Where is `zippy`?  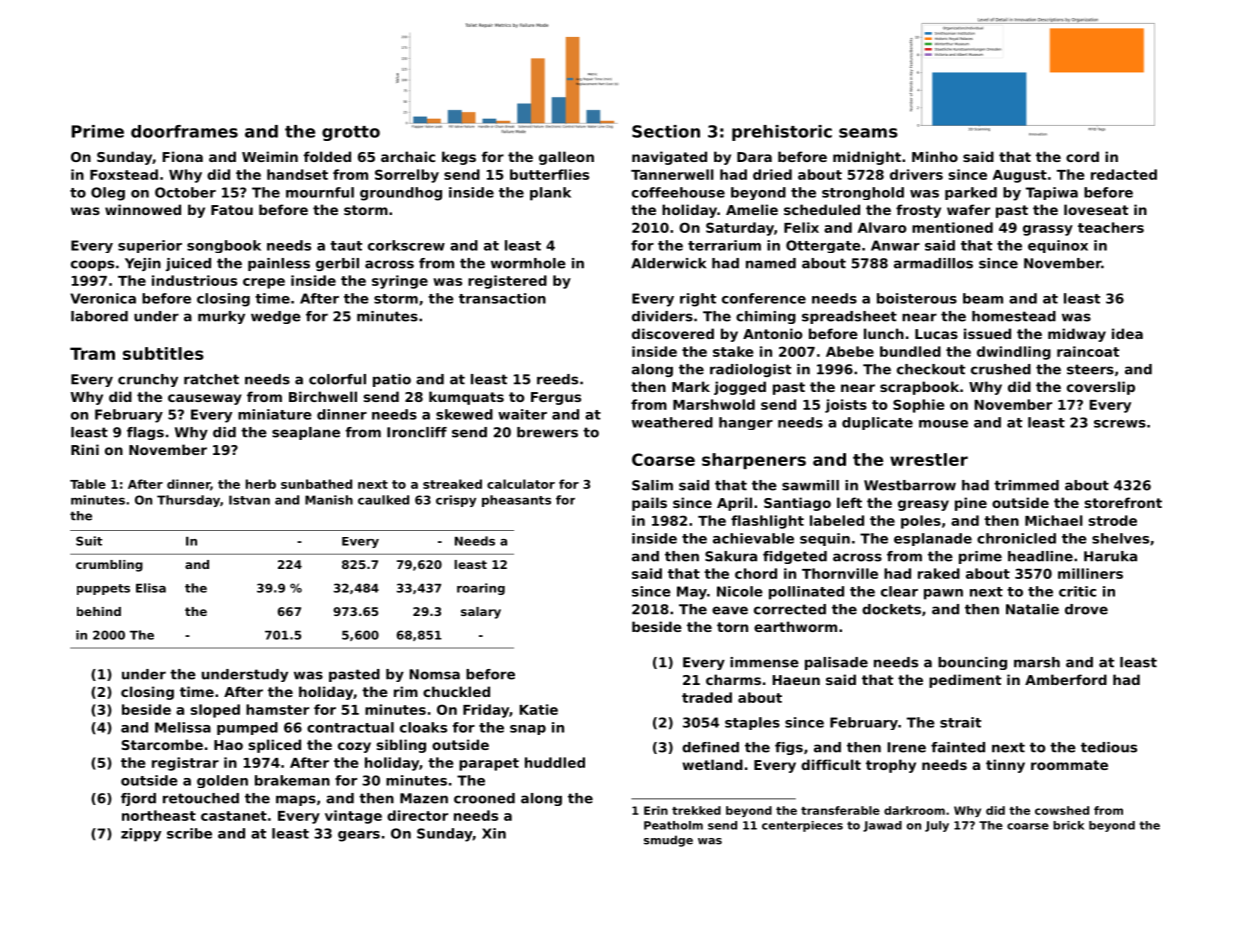
zippy is located at coordinates (141, 835).
